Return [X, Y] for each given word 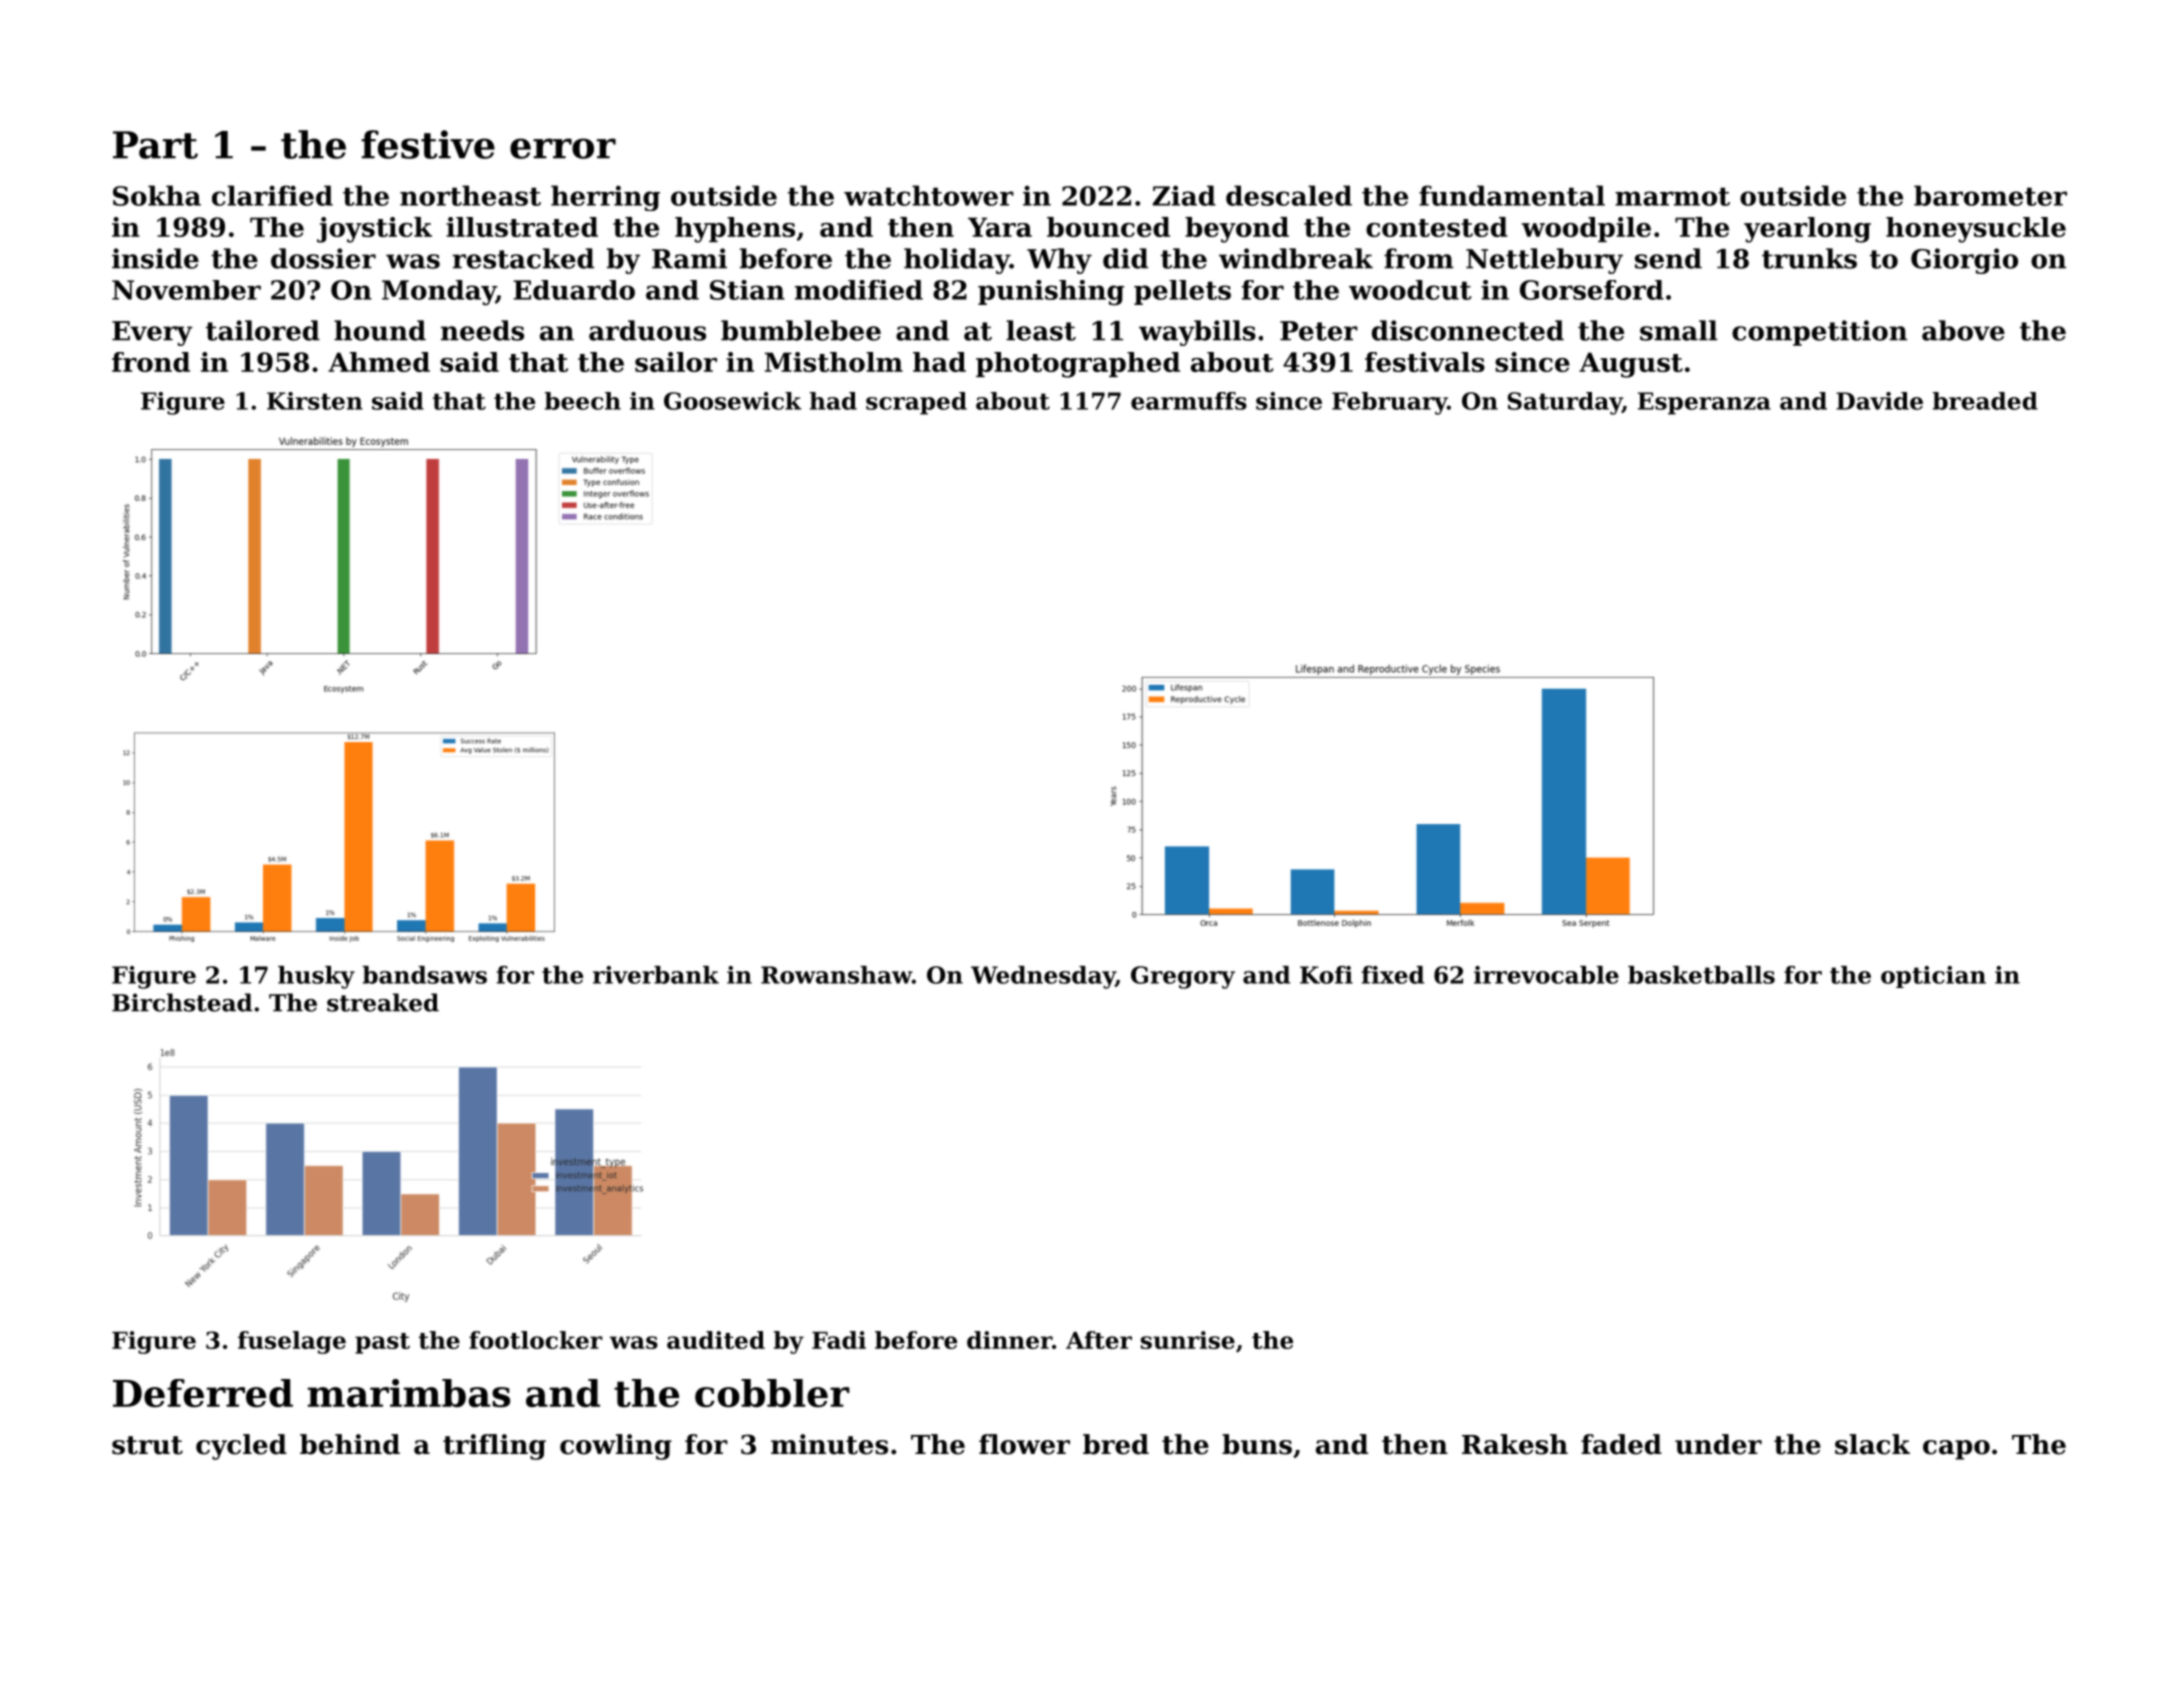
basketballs [1701, 975]
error [563, 148]
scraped [916, 403]
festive [428, 144]
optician [1933, 977]
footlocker [536, 1340]
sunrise [1188, 1340]
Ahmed [379, 362]
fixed [1393, 975]
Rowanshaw [836, 975]
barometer [1990, 195]
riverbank [656, 975]
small [1679, 330]
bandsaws [425, 975]
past [382, 1343]
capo [1956, 1450]
